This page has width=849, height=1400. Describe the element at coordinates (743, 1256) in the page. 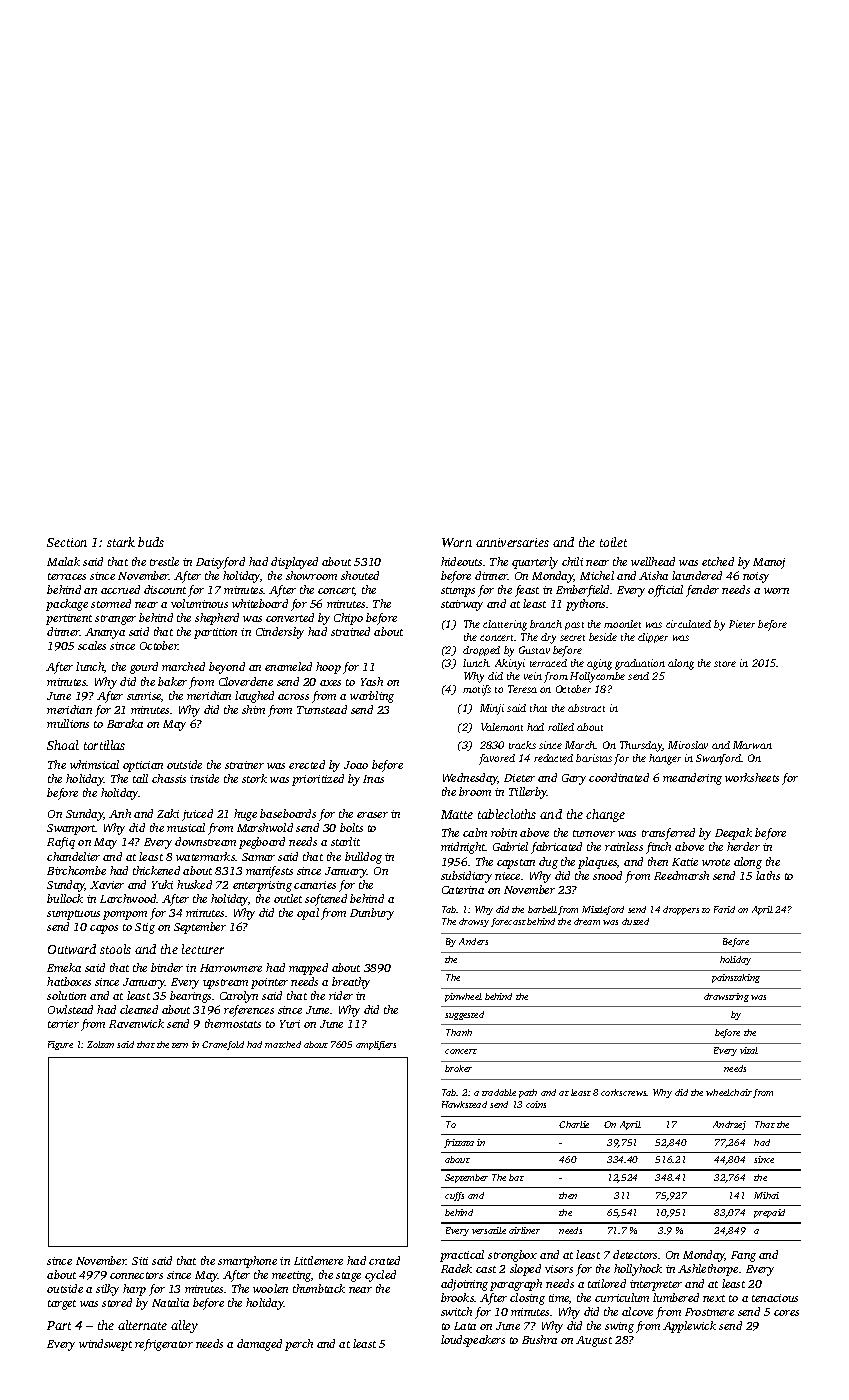

I see `Fang` at that location.
